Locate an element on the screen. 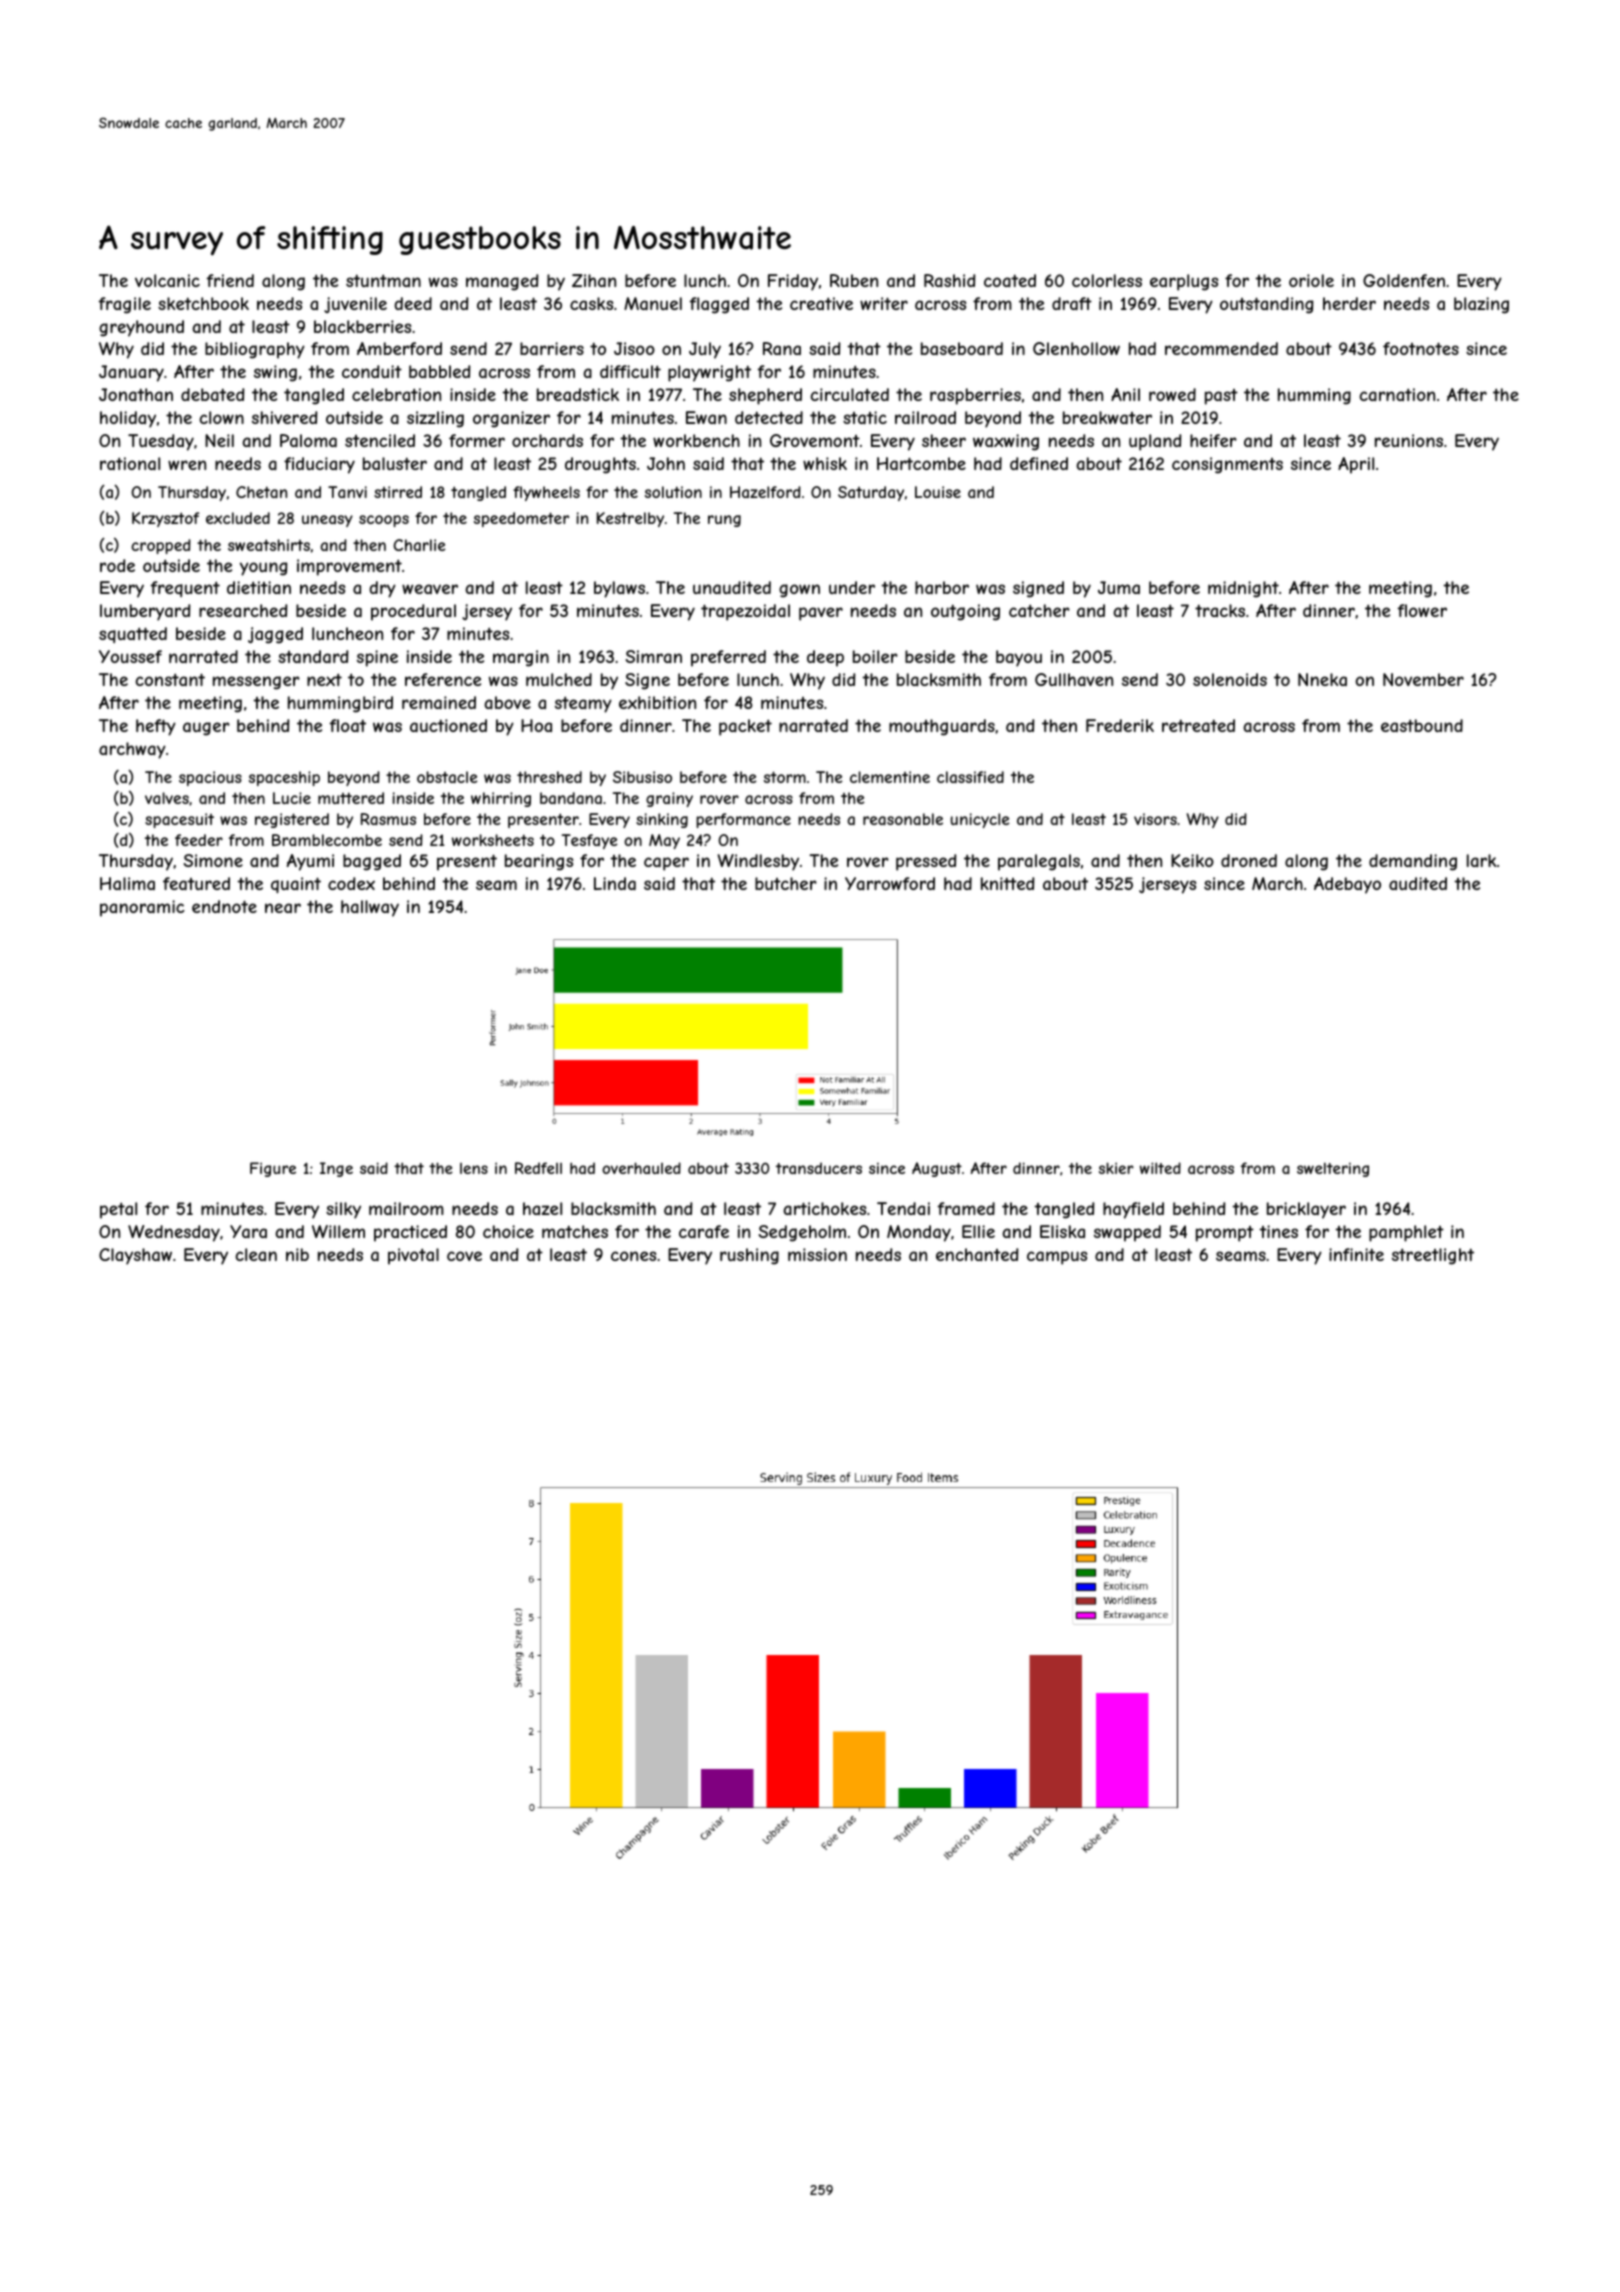 The height and width of the screenshot is (2292, 1620). clementine is located at coordinates (890, 777).
